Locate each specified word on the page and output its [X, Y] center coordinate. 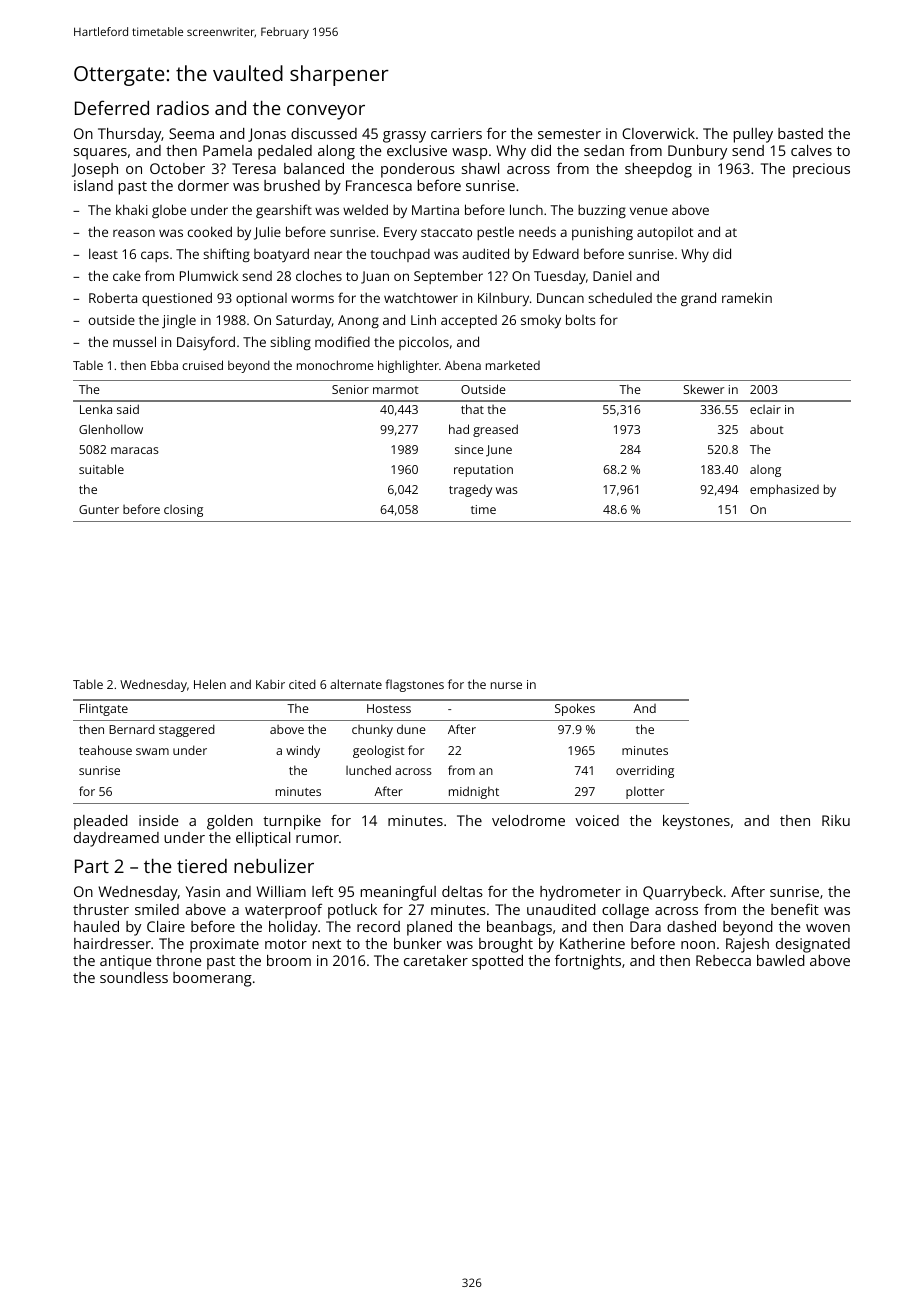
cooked [210, 231]
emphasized [784, 490]
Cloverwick [658, 133]
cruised [202, 365]
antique [126, 962]
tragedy [470, 490]
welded [365, 209]
